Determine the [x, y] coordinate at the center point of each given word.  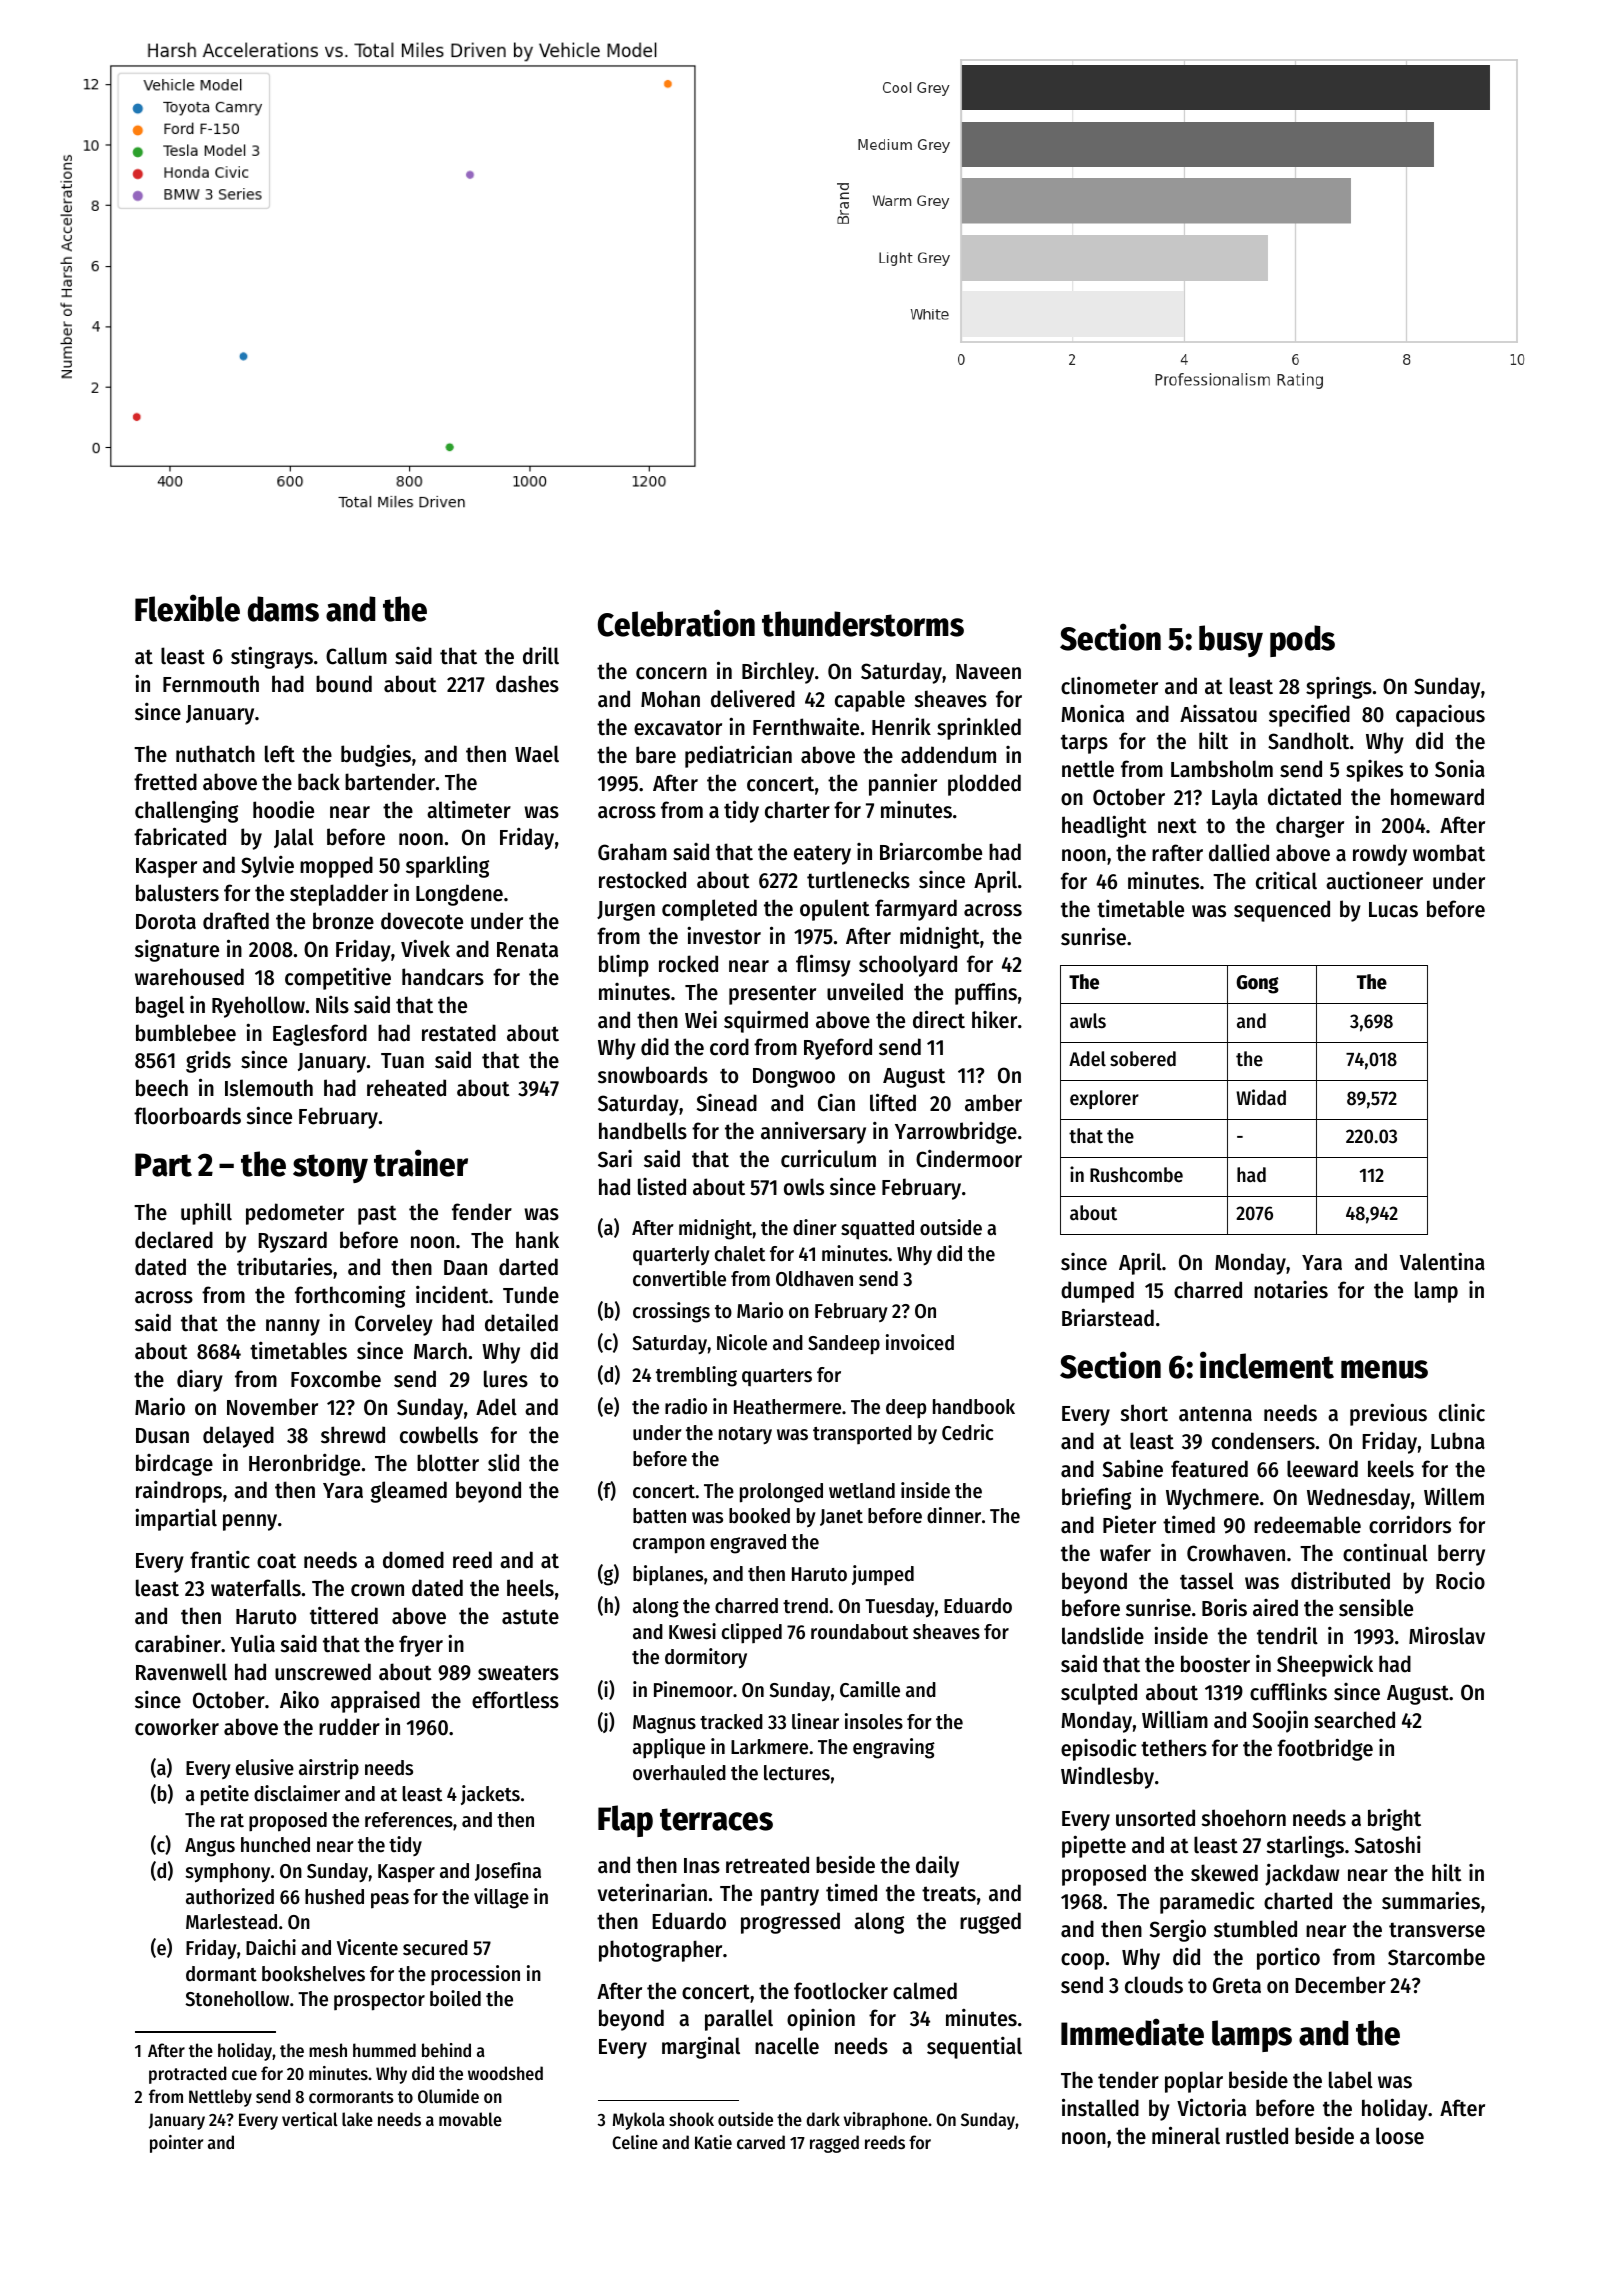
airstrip [329, 1769]
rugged [990, 1923]
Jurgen [626, 911]
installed [1100, 2107]
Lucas [1393, 910]
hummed [384, 2050]
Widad [1261, 1097]
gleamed [409, 1492]
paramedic [1207, 1902]
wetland [862, 1491]
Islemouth [269, 1088]
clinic [1462, 1413]
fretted [165, 782]
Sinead [727, 1103]
